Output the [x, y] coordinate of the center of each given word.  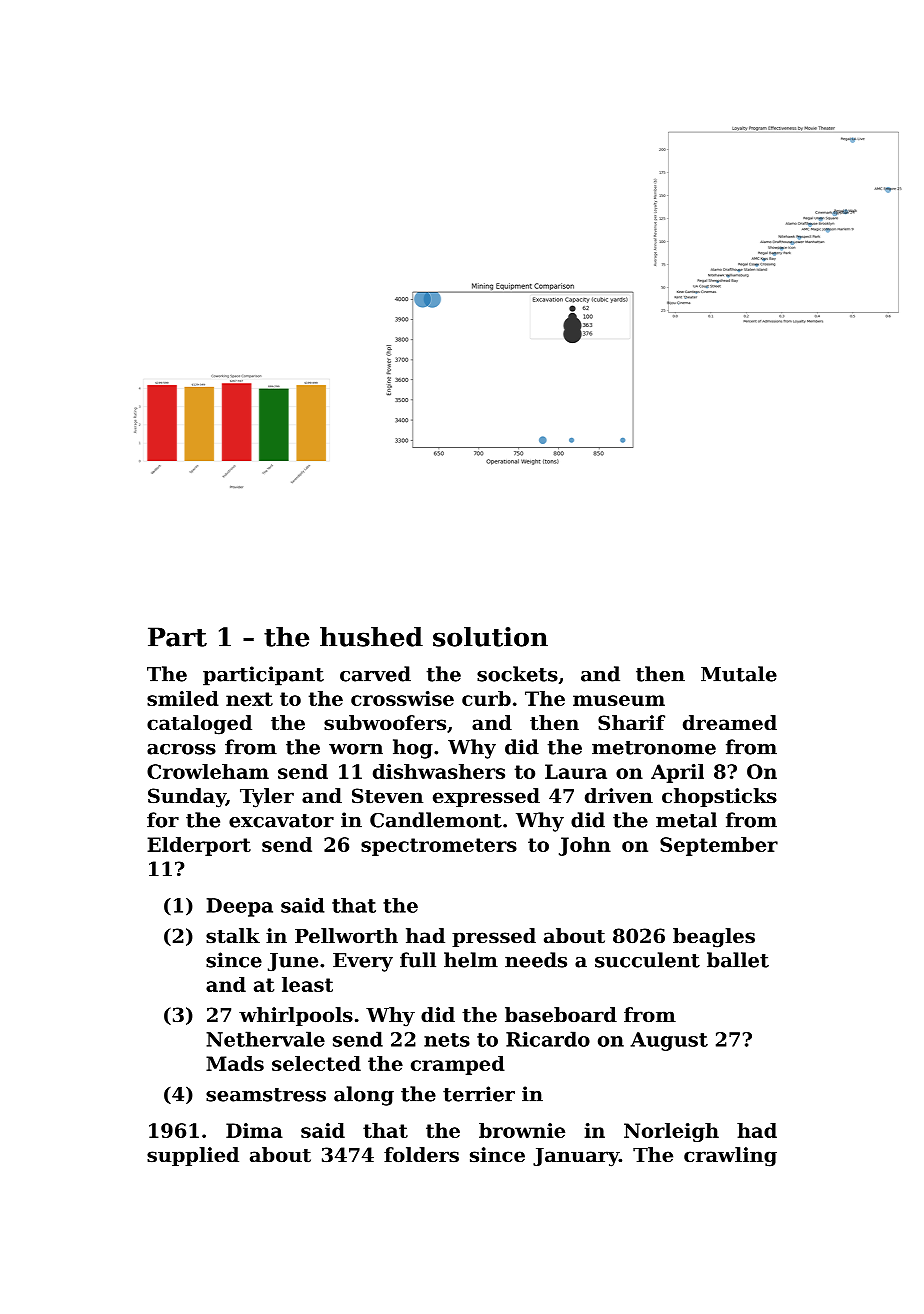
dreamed [730, 723]
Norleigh [671, 1132]
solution [490, 637]
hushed [371, 637]
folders [421, 1155]
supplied [193, 1156]
